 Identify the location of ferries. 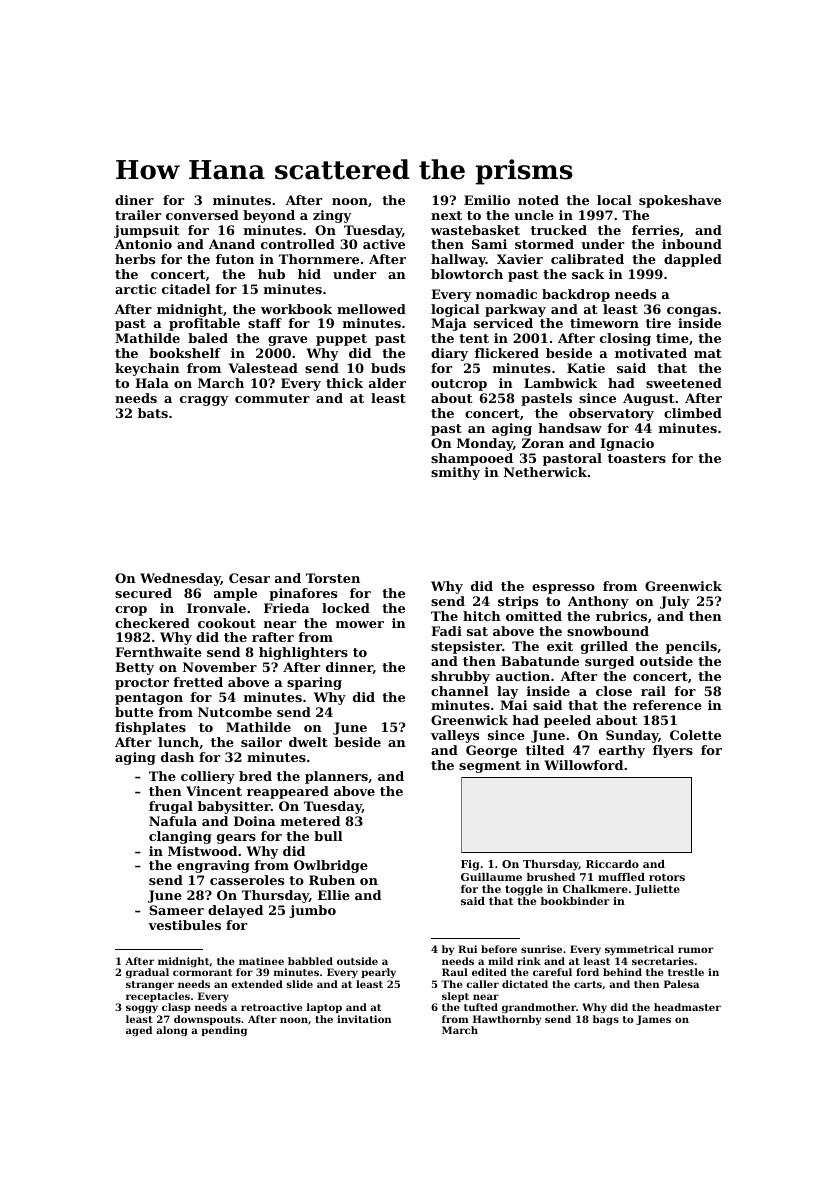
(655, 230).
